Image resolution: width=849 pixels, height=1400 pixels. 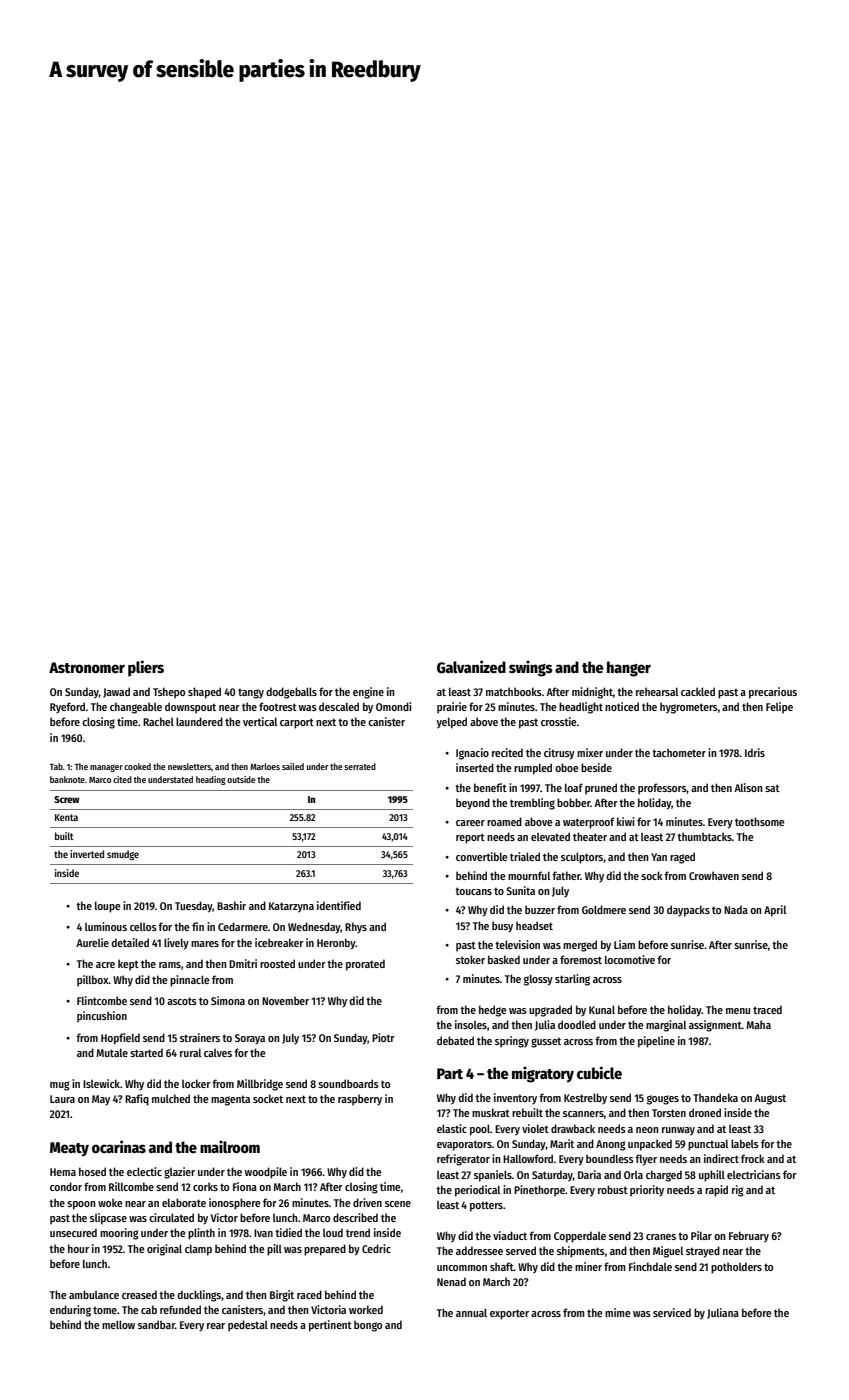 I want to click on raged, so click(x=682, y=858).
